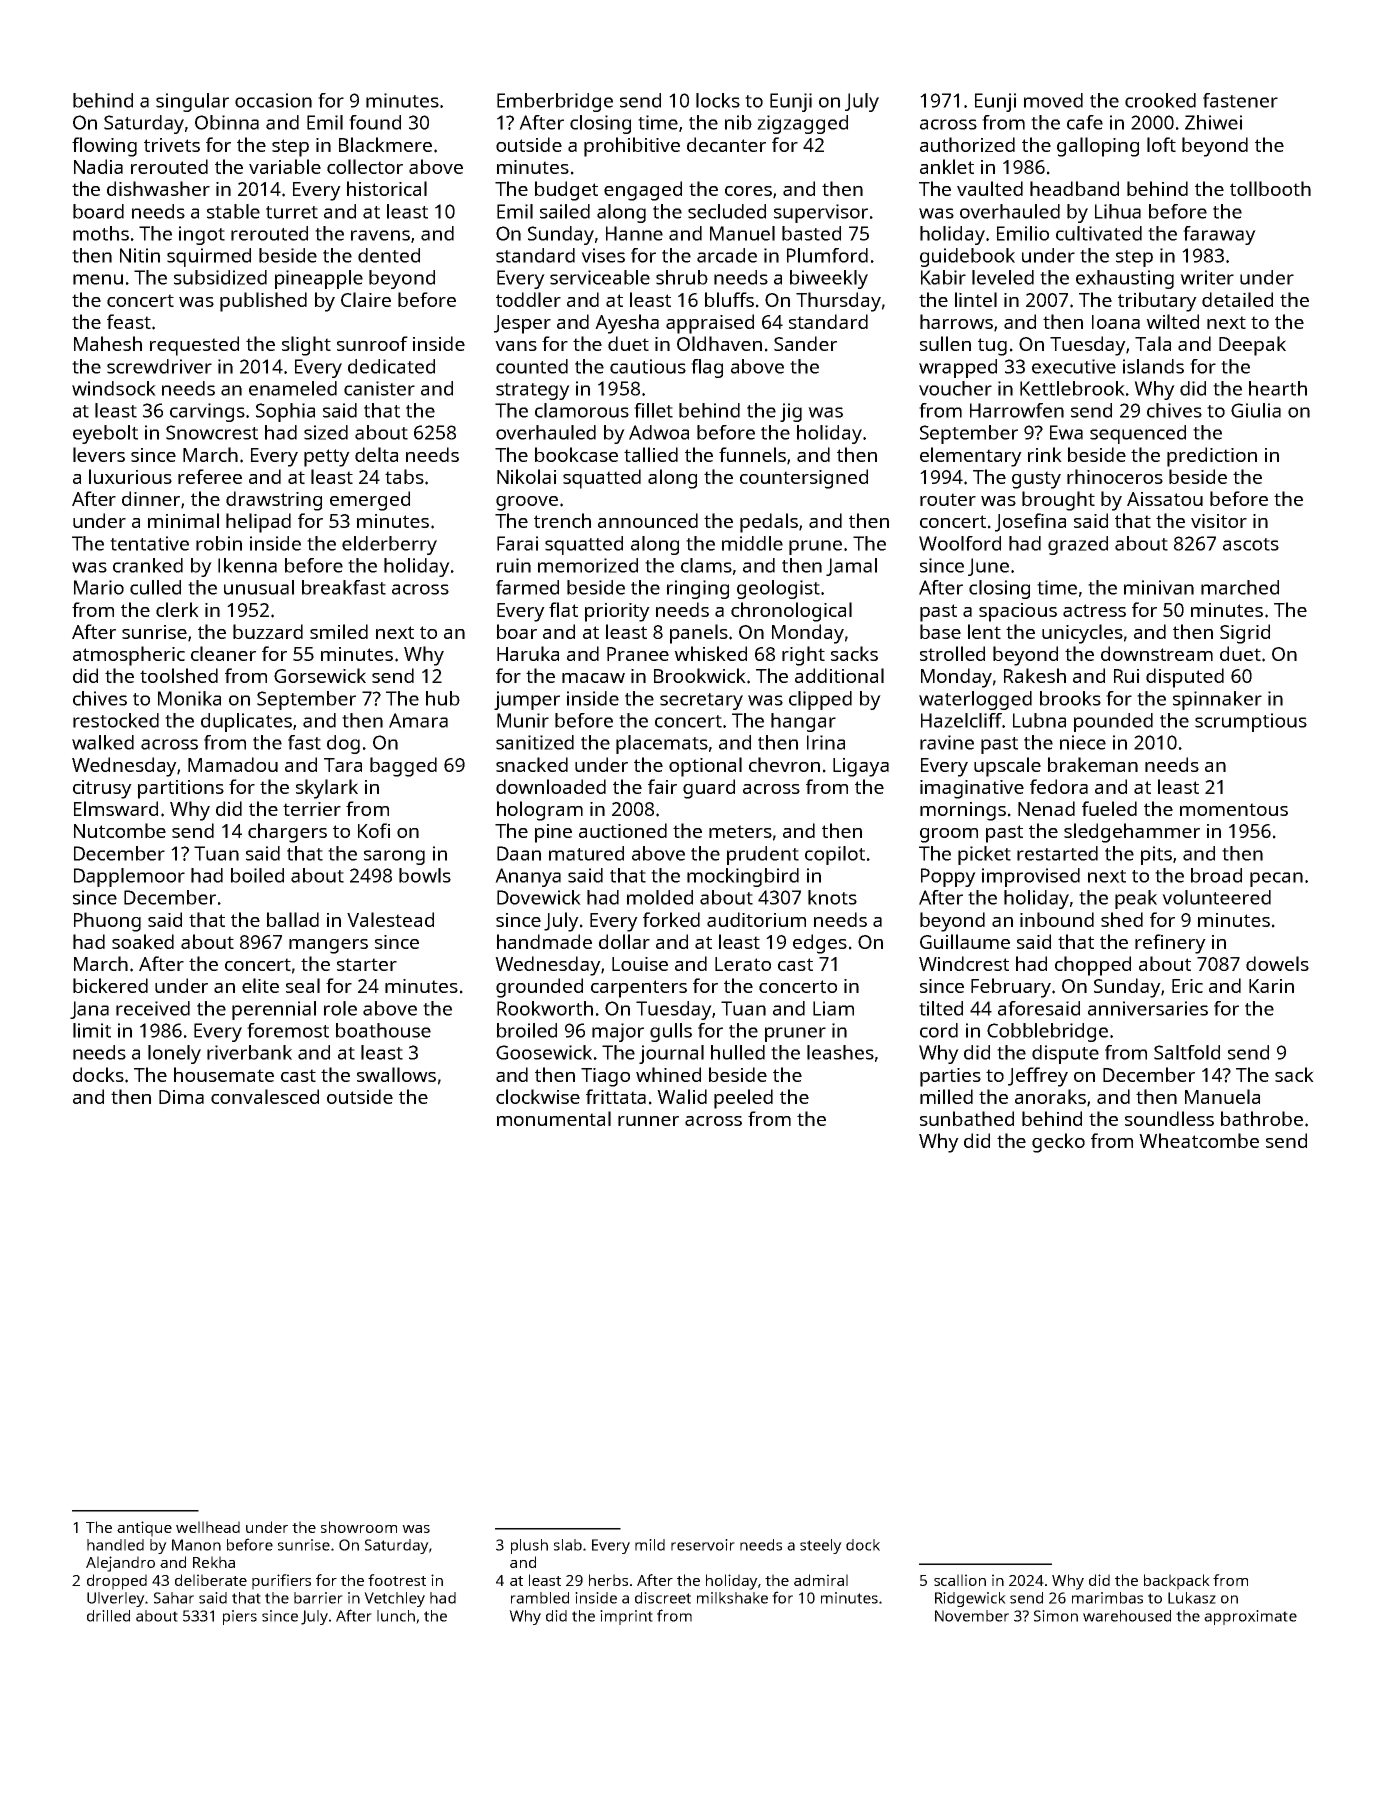  Describe the element at coordinates (955, 388) in the image. I see `voucher` at that location.
